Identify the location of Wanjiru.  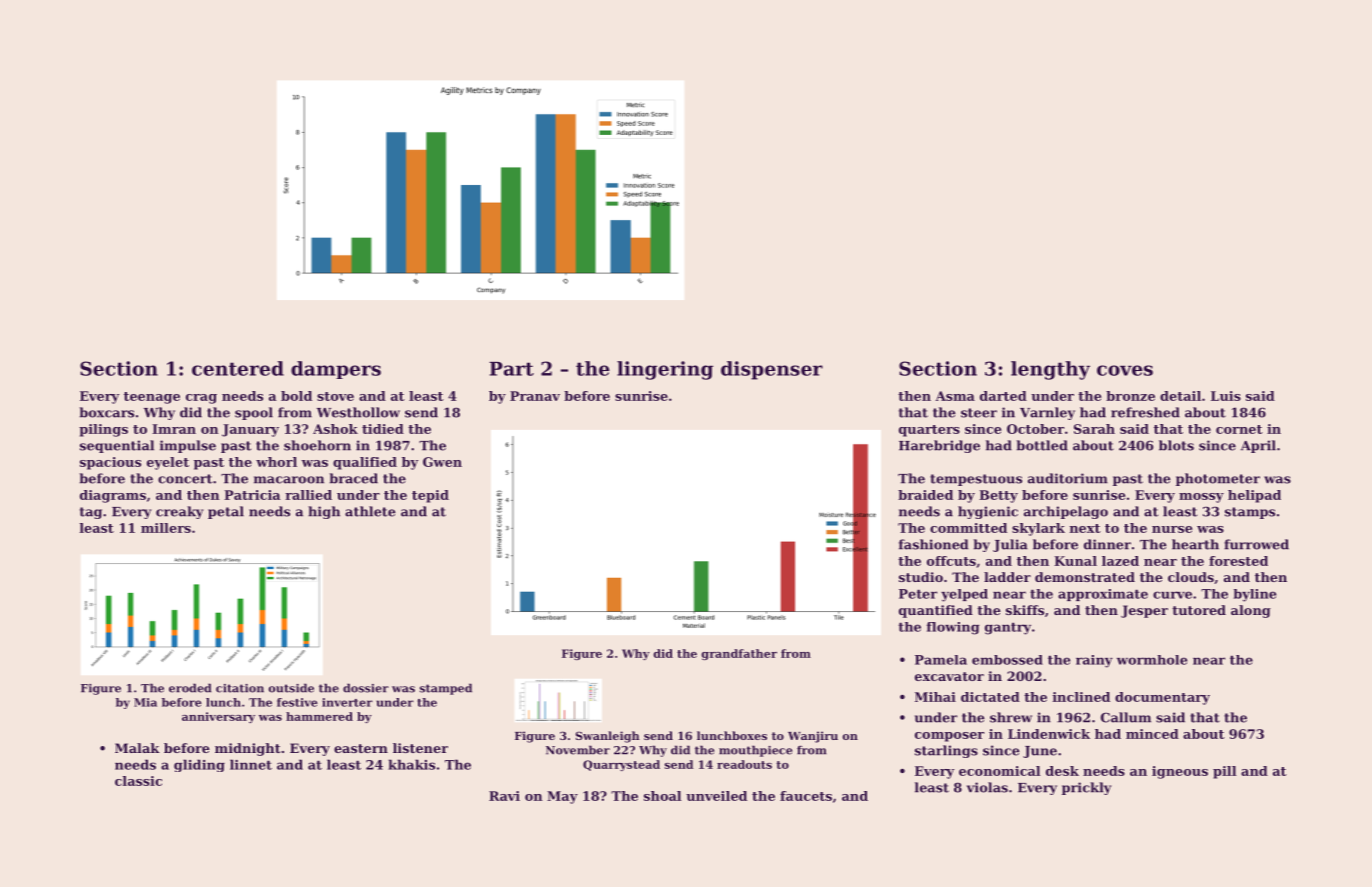
(813, 737).
